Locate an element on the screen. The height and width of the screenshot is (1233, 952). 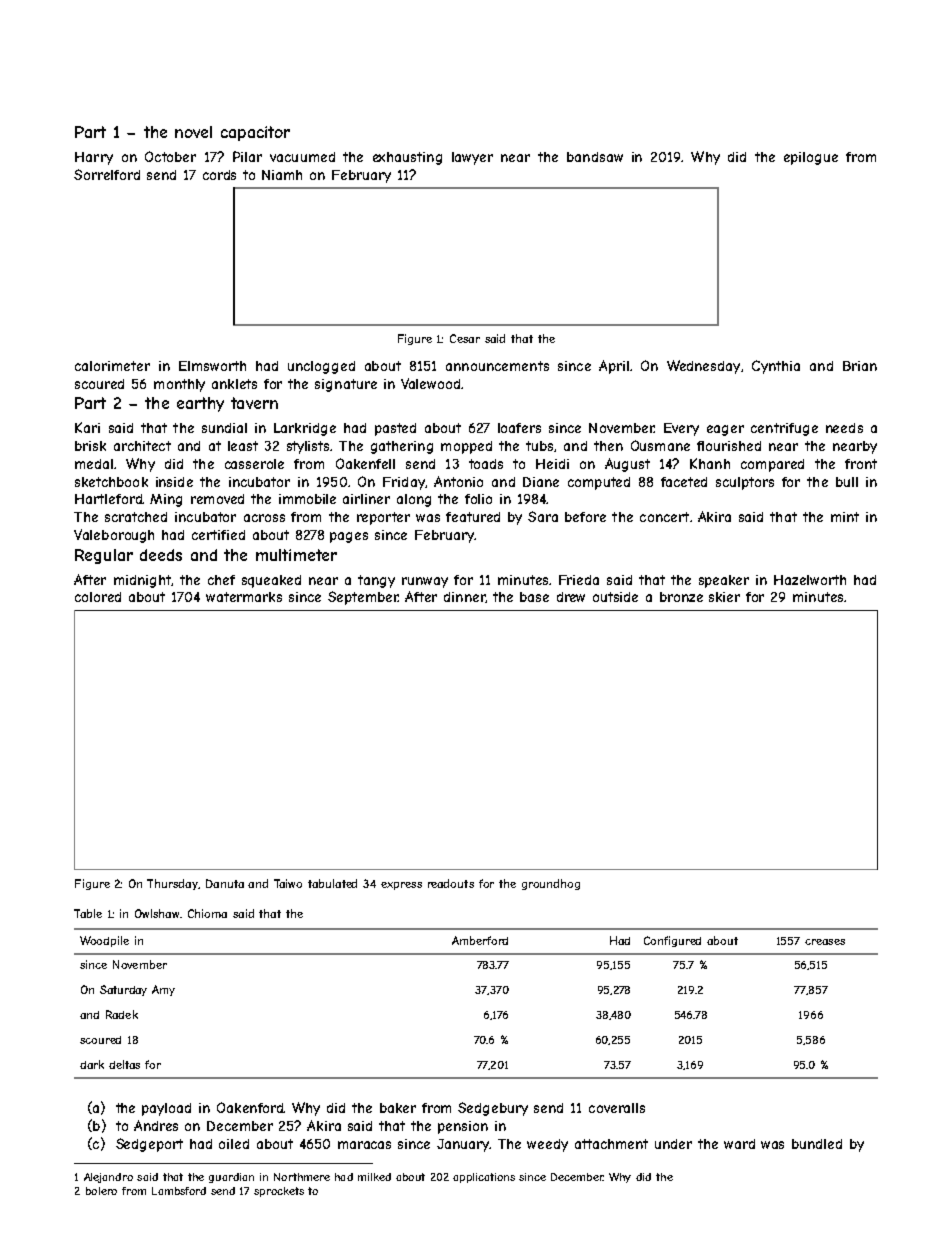
readouts is located at coordinates (451, 883).
